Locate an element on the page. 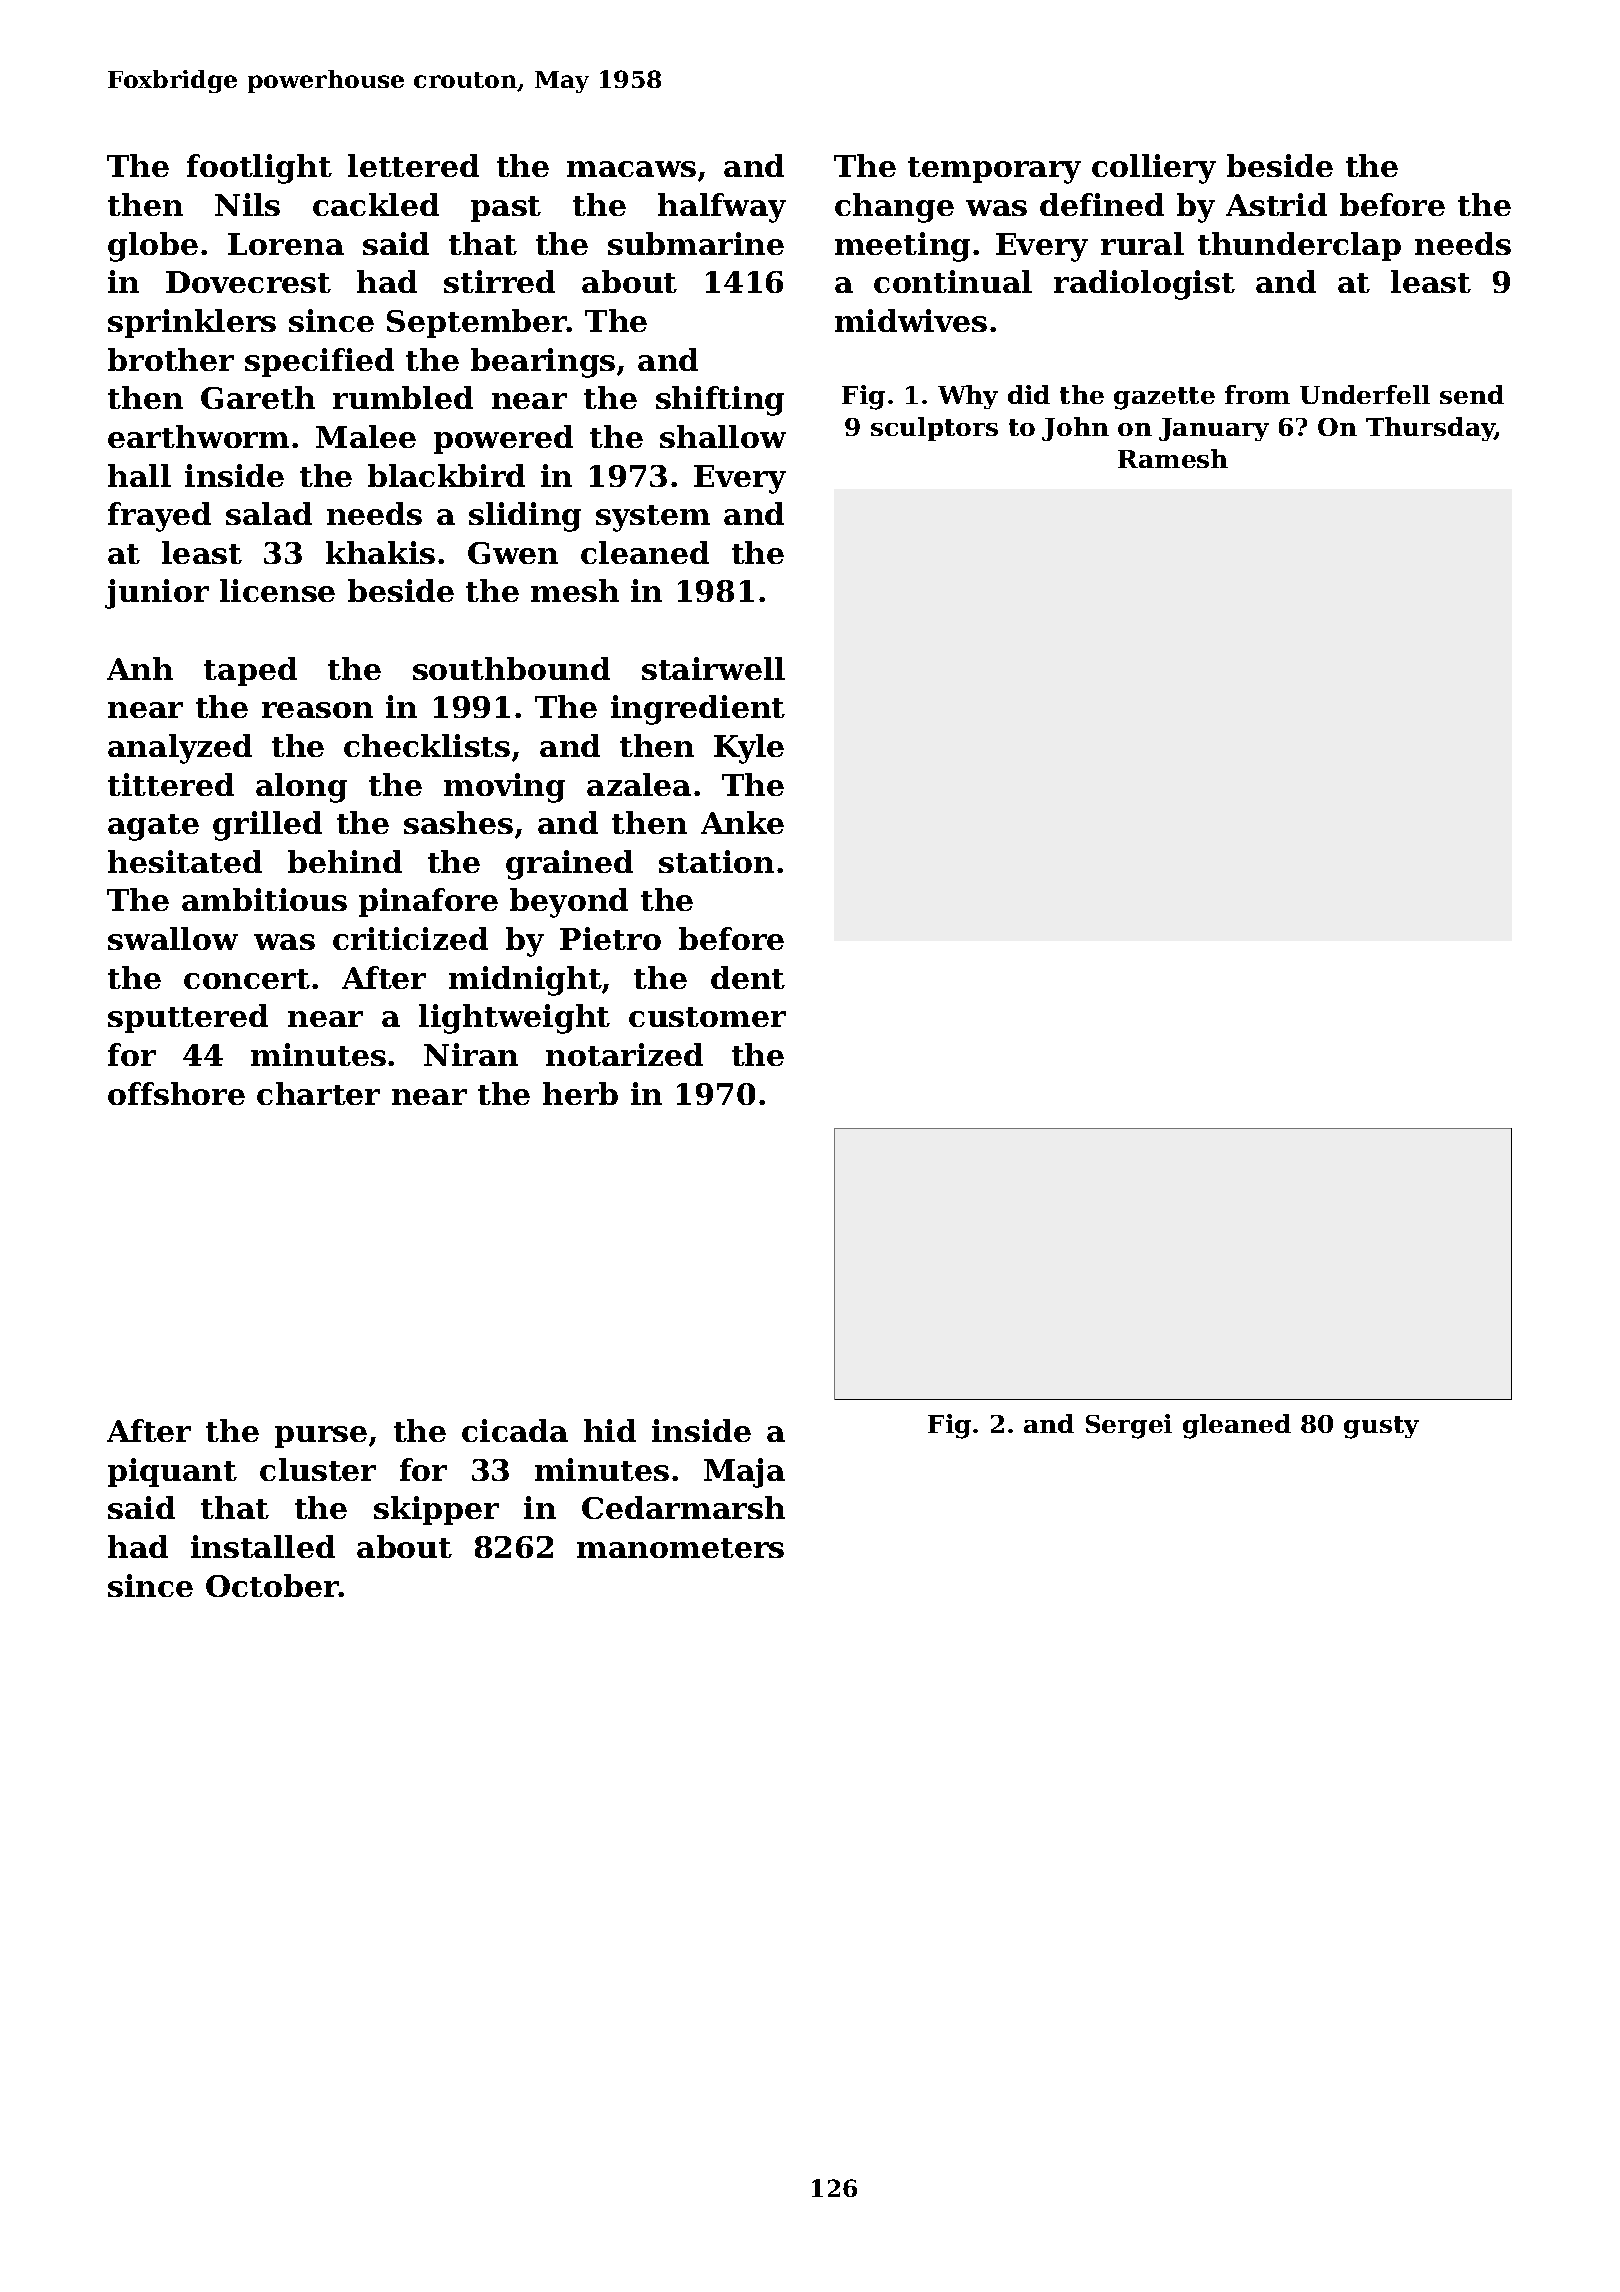 This document has height=2292, width=1620. southbound is located at coordinates (511, 668).
